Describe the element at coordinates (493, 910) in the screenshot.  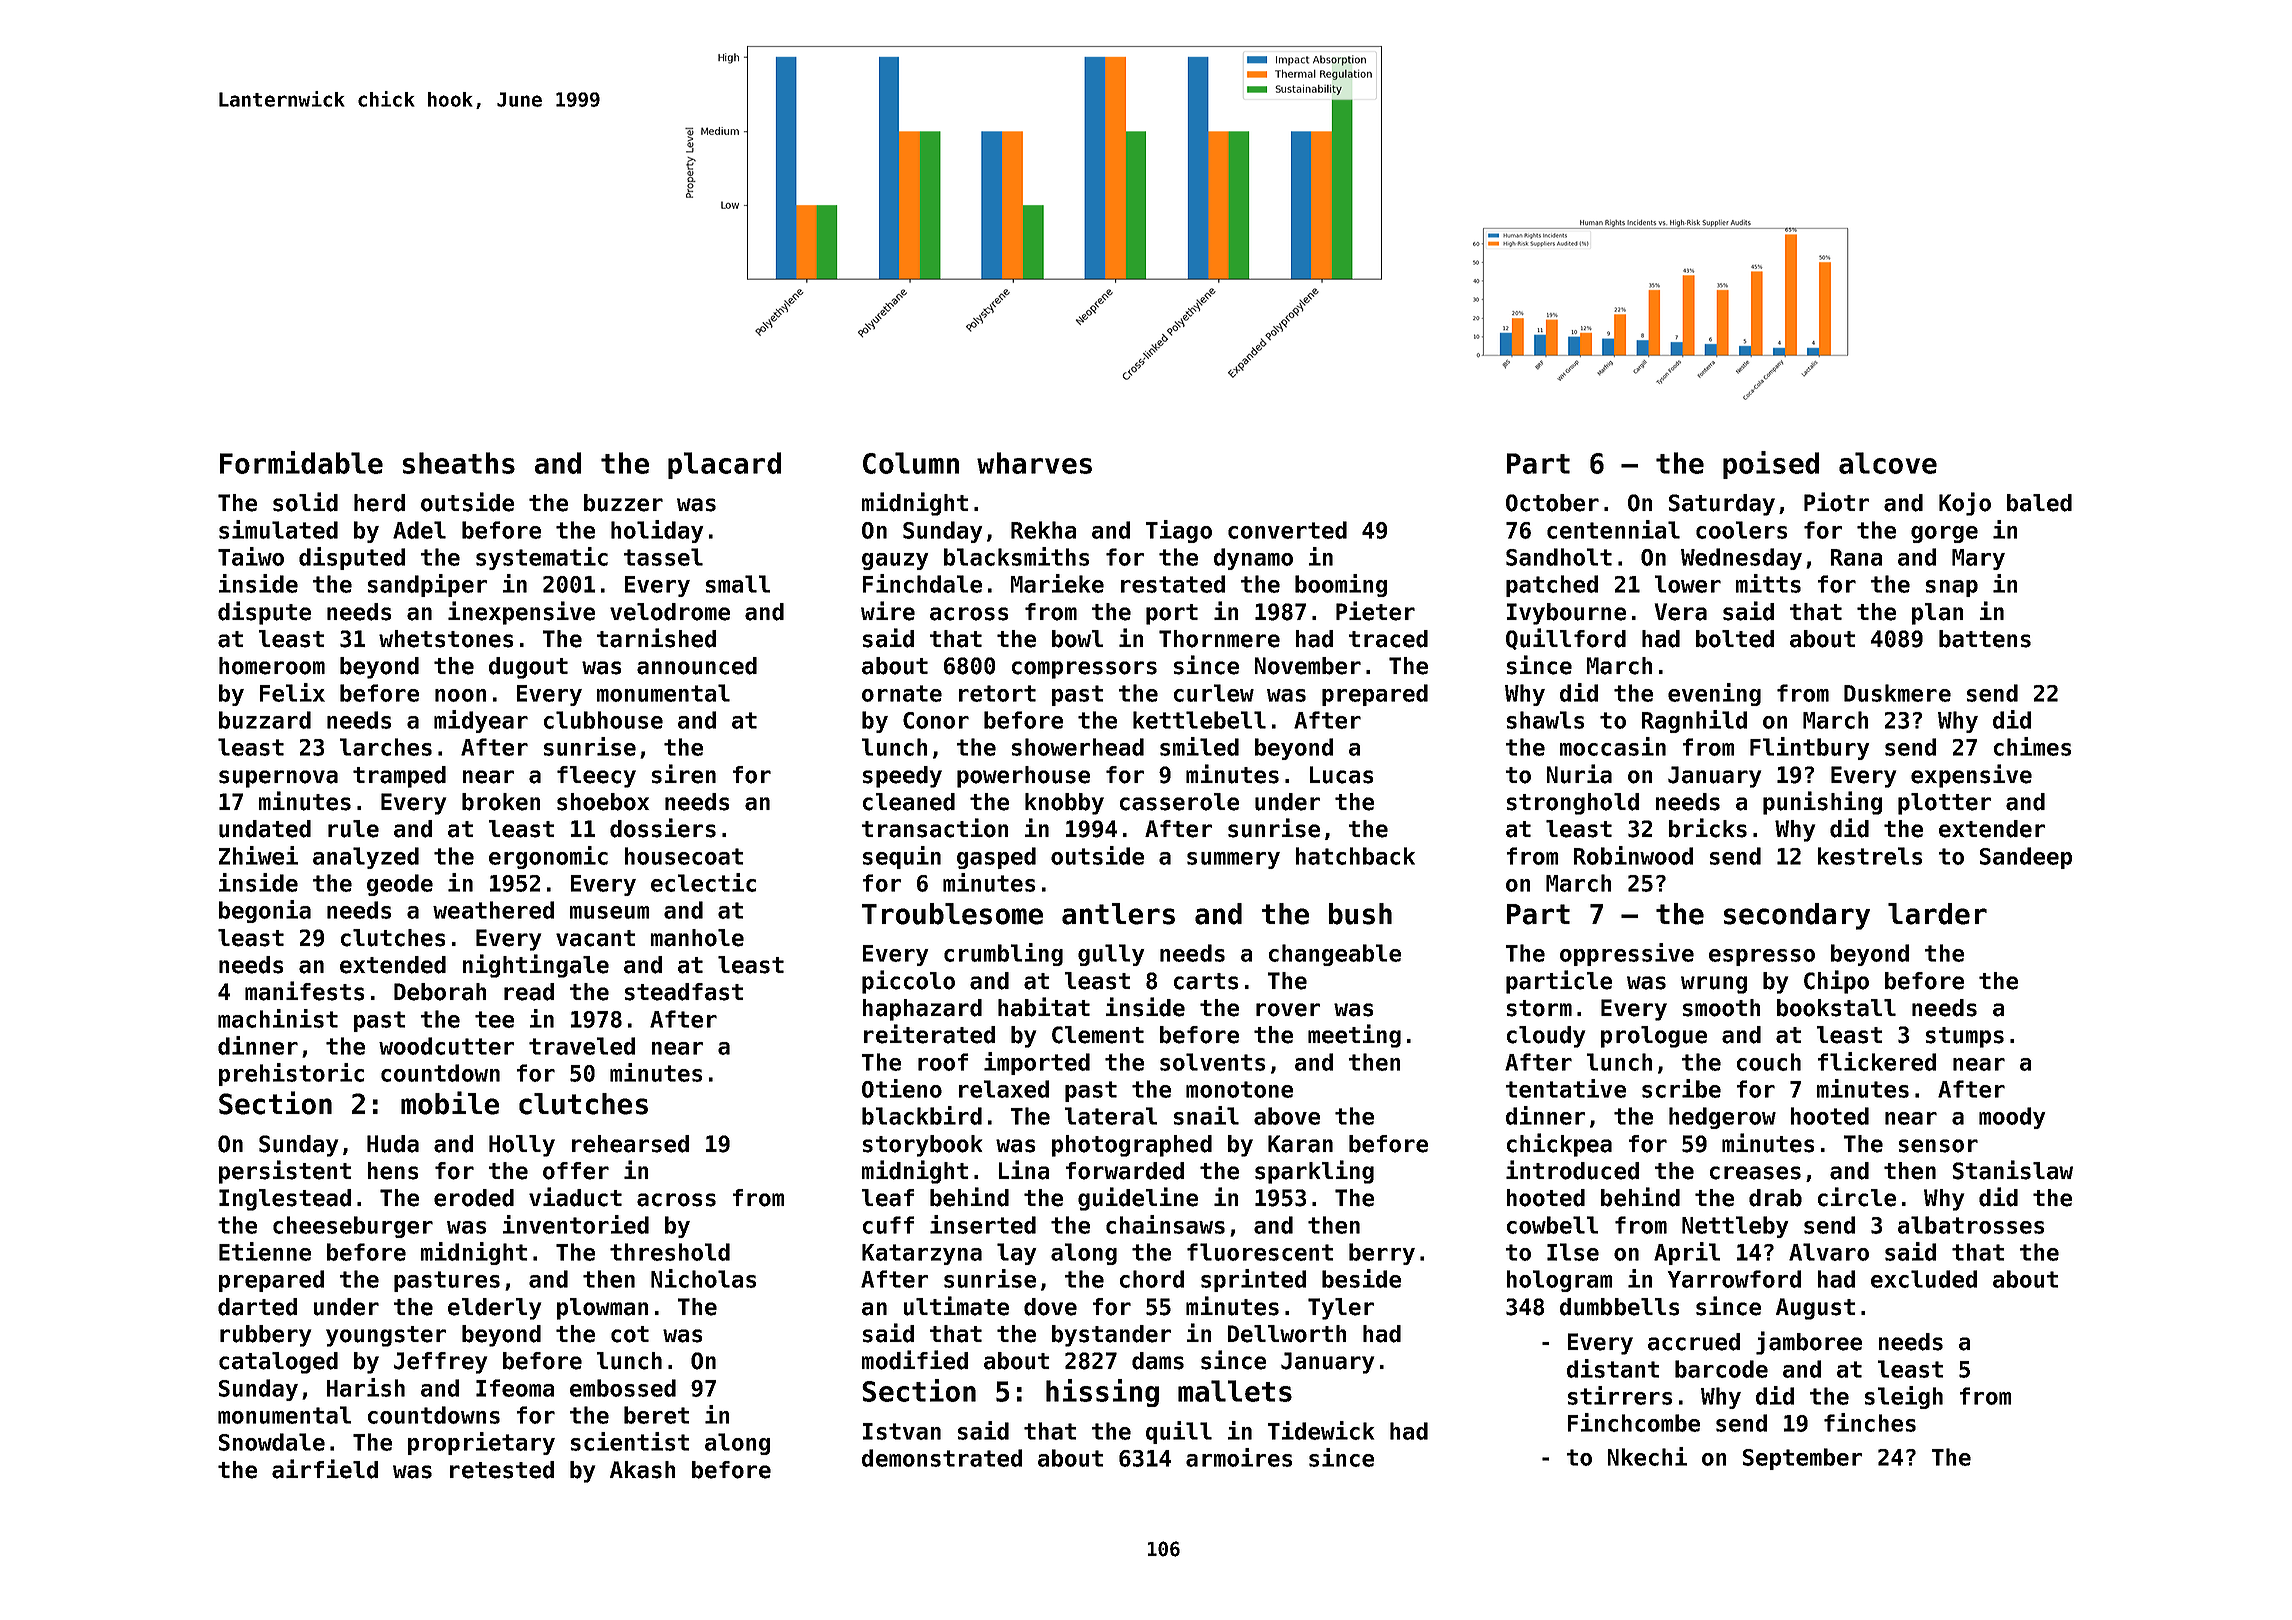
I see `weathered` at that location.
